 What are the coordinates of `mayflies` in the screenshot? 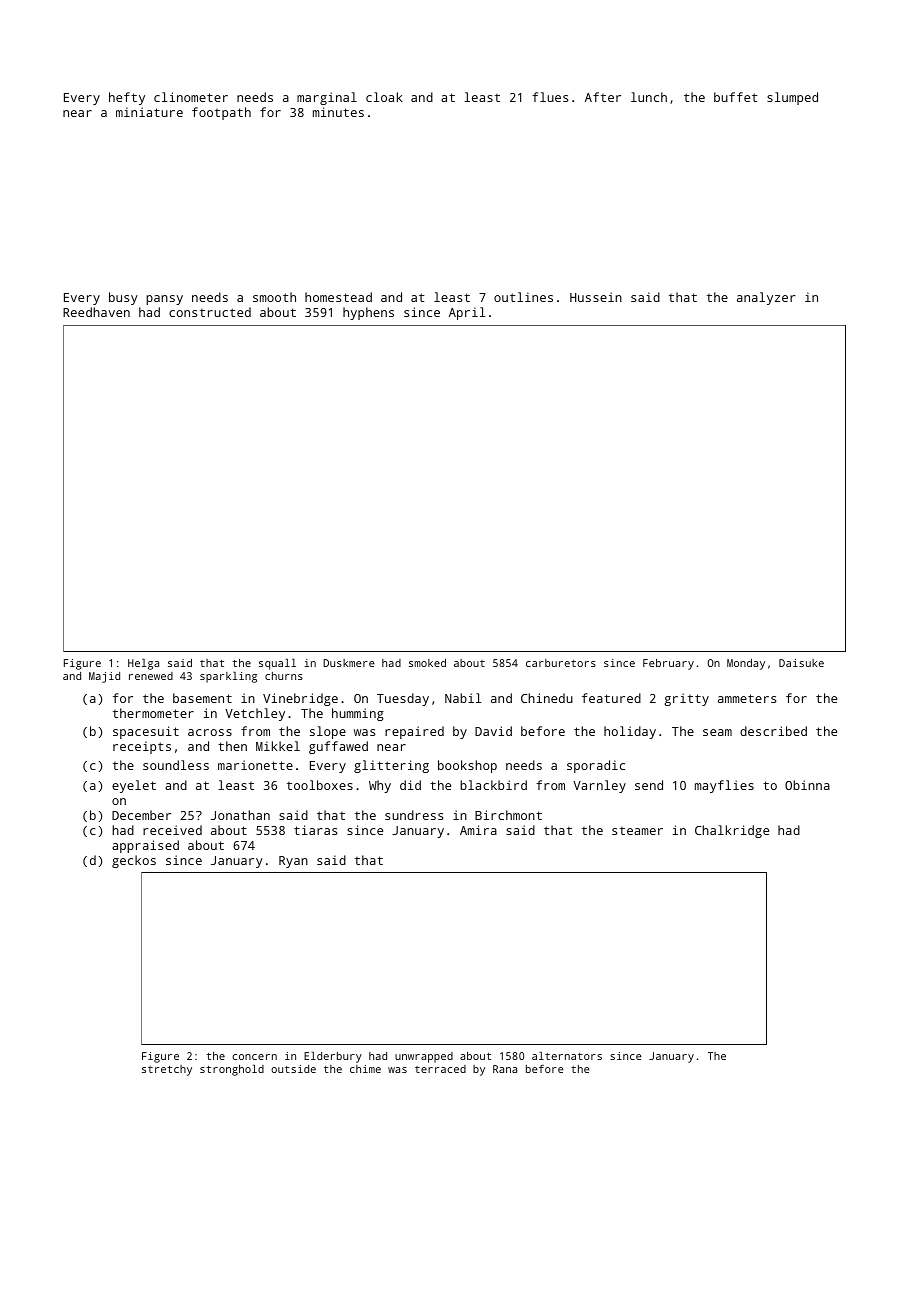 It's located at (724, 786).
